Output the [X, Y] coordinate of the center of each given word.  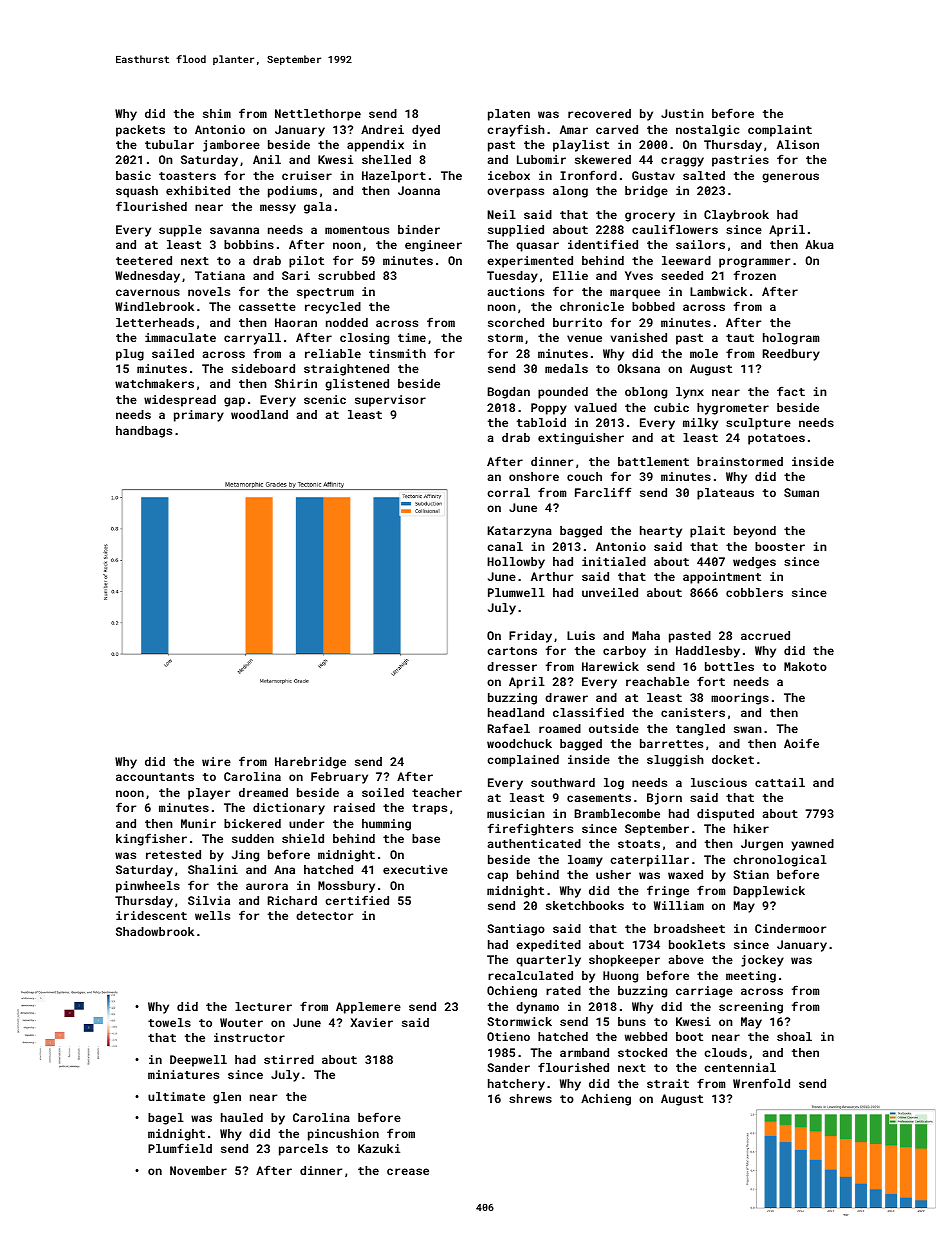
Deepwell [198, 1061]
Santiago [516, 930]
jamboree [231, 146]
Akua [819, 244]
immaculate [180, 337]
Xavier [371, 1022]
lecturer [263, 1006]
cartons [512, 651]
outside [614, 728]
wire [216, 761]
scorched [516, 322]
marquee [635, 294]
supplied [516, 231]
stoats [639, 844]
